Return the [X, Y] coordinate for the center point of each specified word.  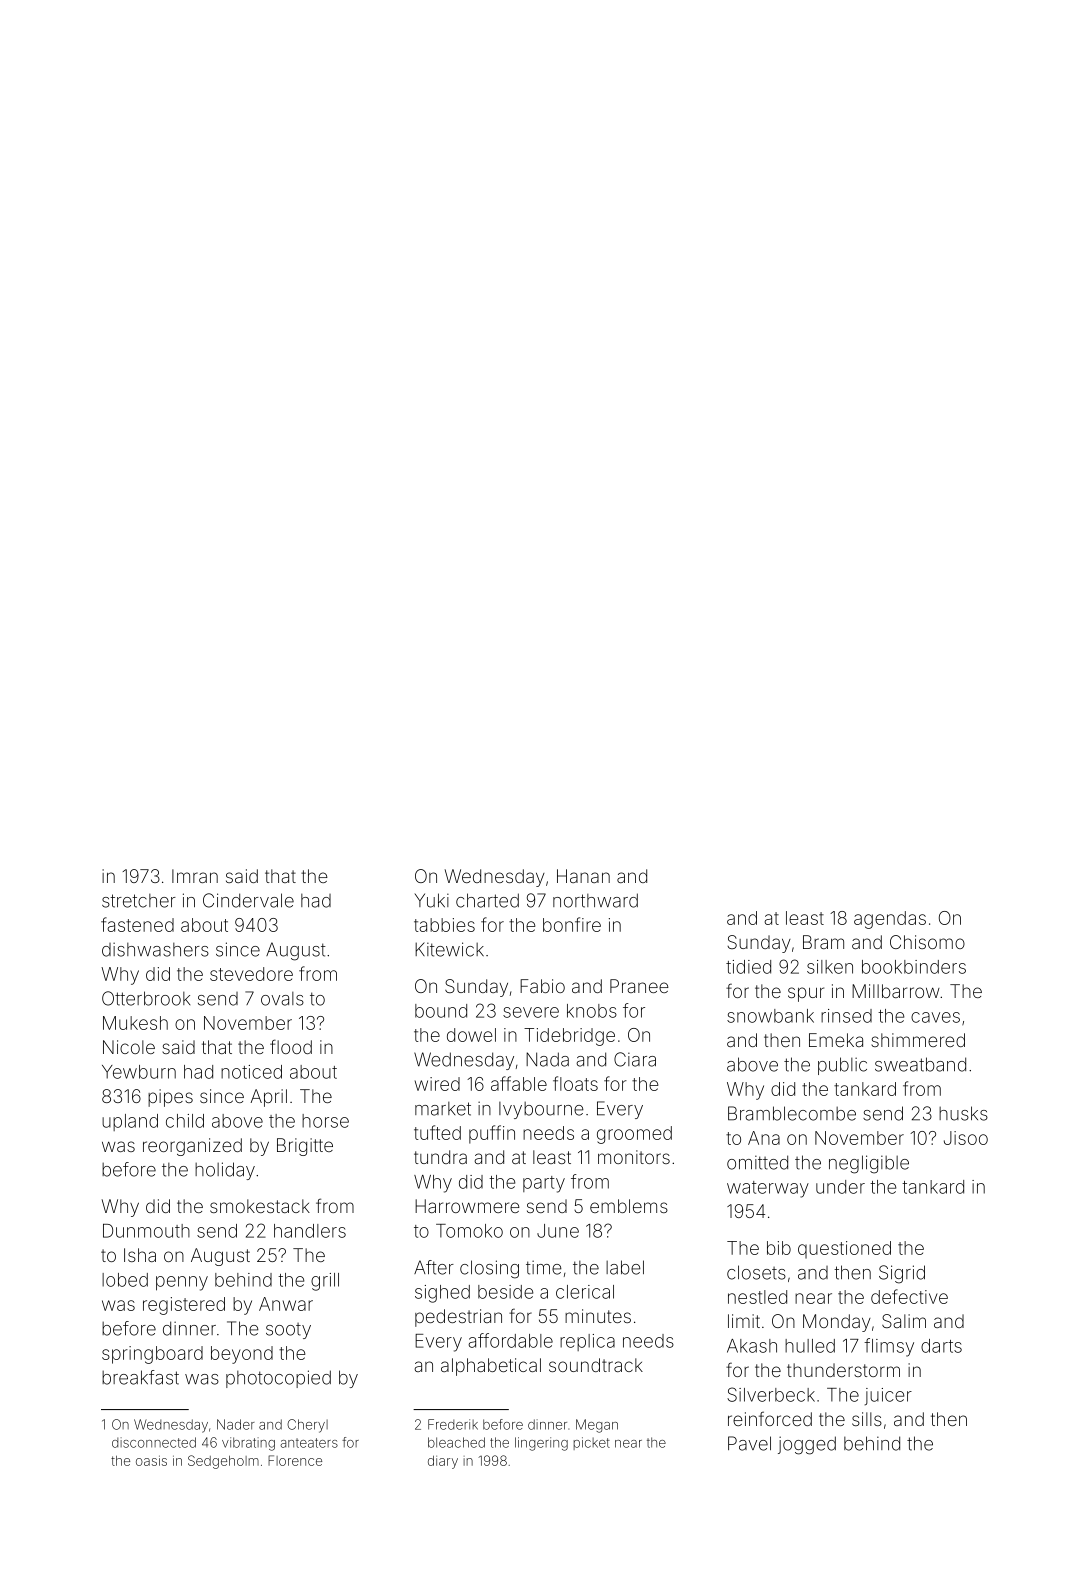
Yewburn [139, 1072]
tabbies [444, 925]
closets [756, 1272]
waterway [768, 1189]
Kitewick [449, 949]
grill [325, 1282]
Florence [295, 1460]
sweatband [920, 1064]
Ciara [635, 1059]
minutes [598, 1316]
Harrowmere [467, 1206]
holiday [225, 1171]
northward [595, 900]
